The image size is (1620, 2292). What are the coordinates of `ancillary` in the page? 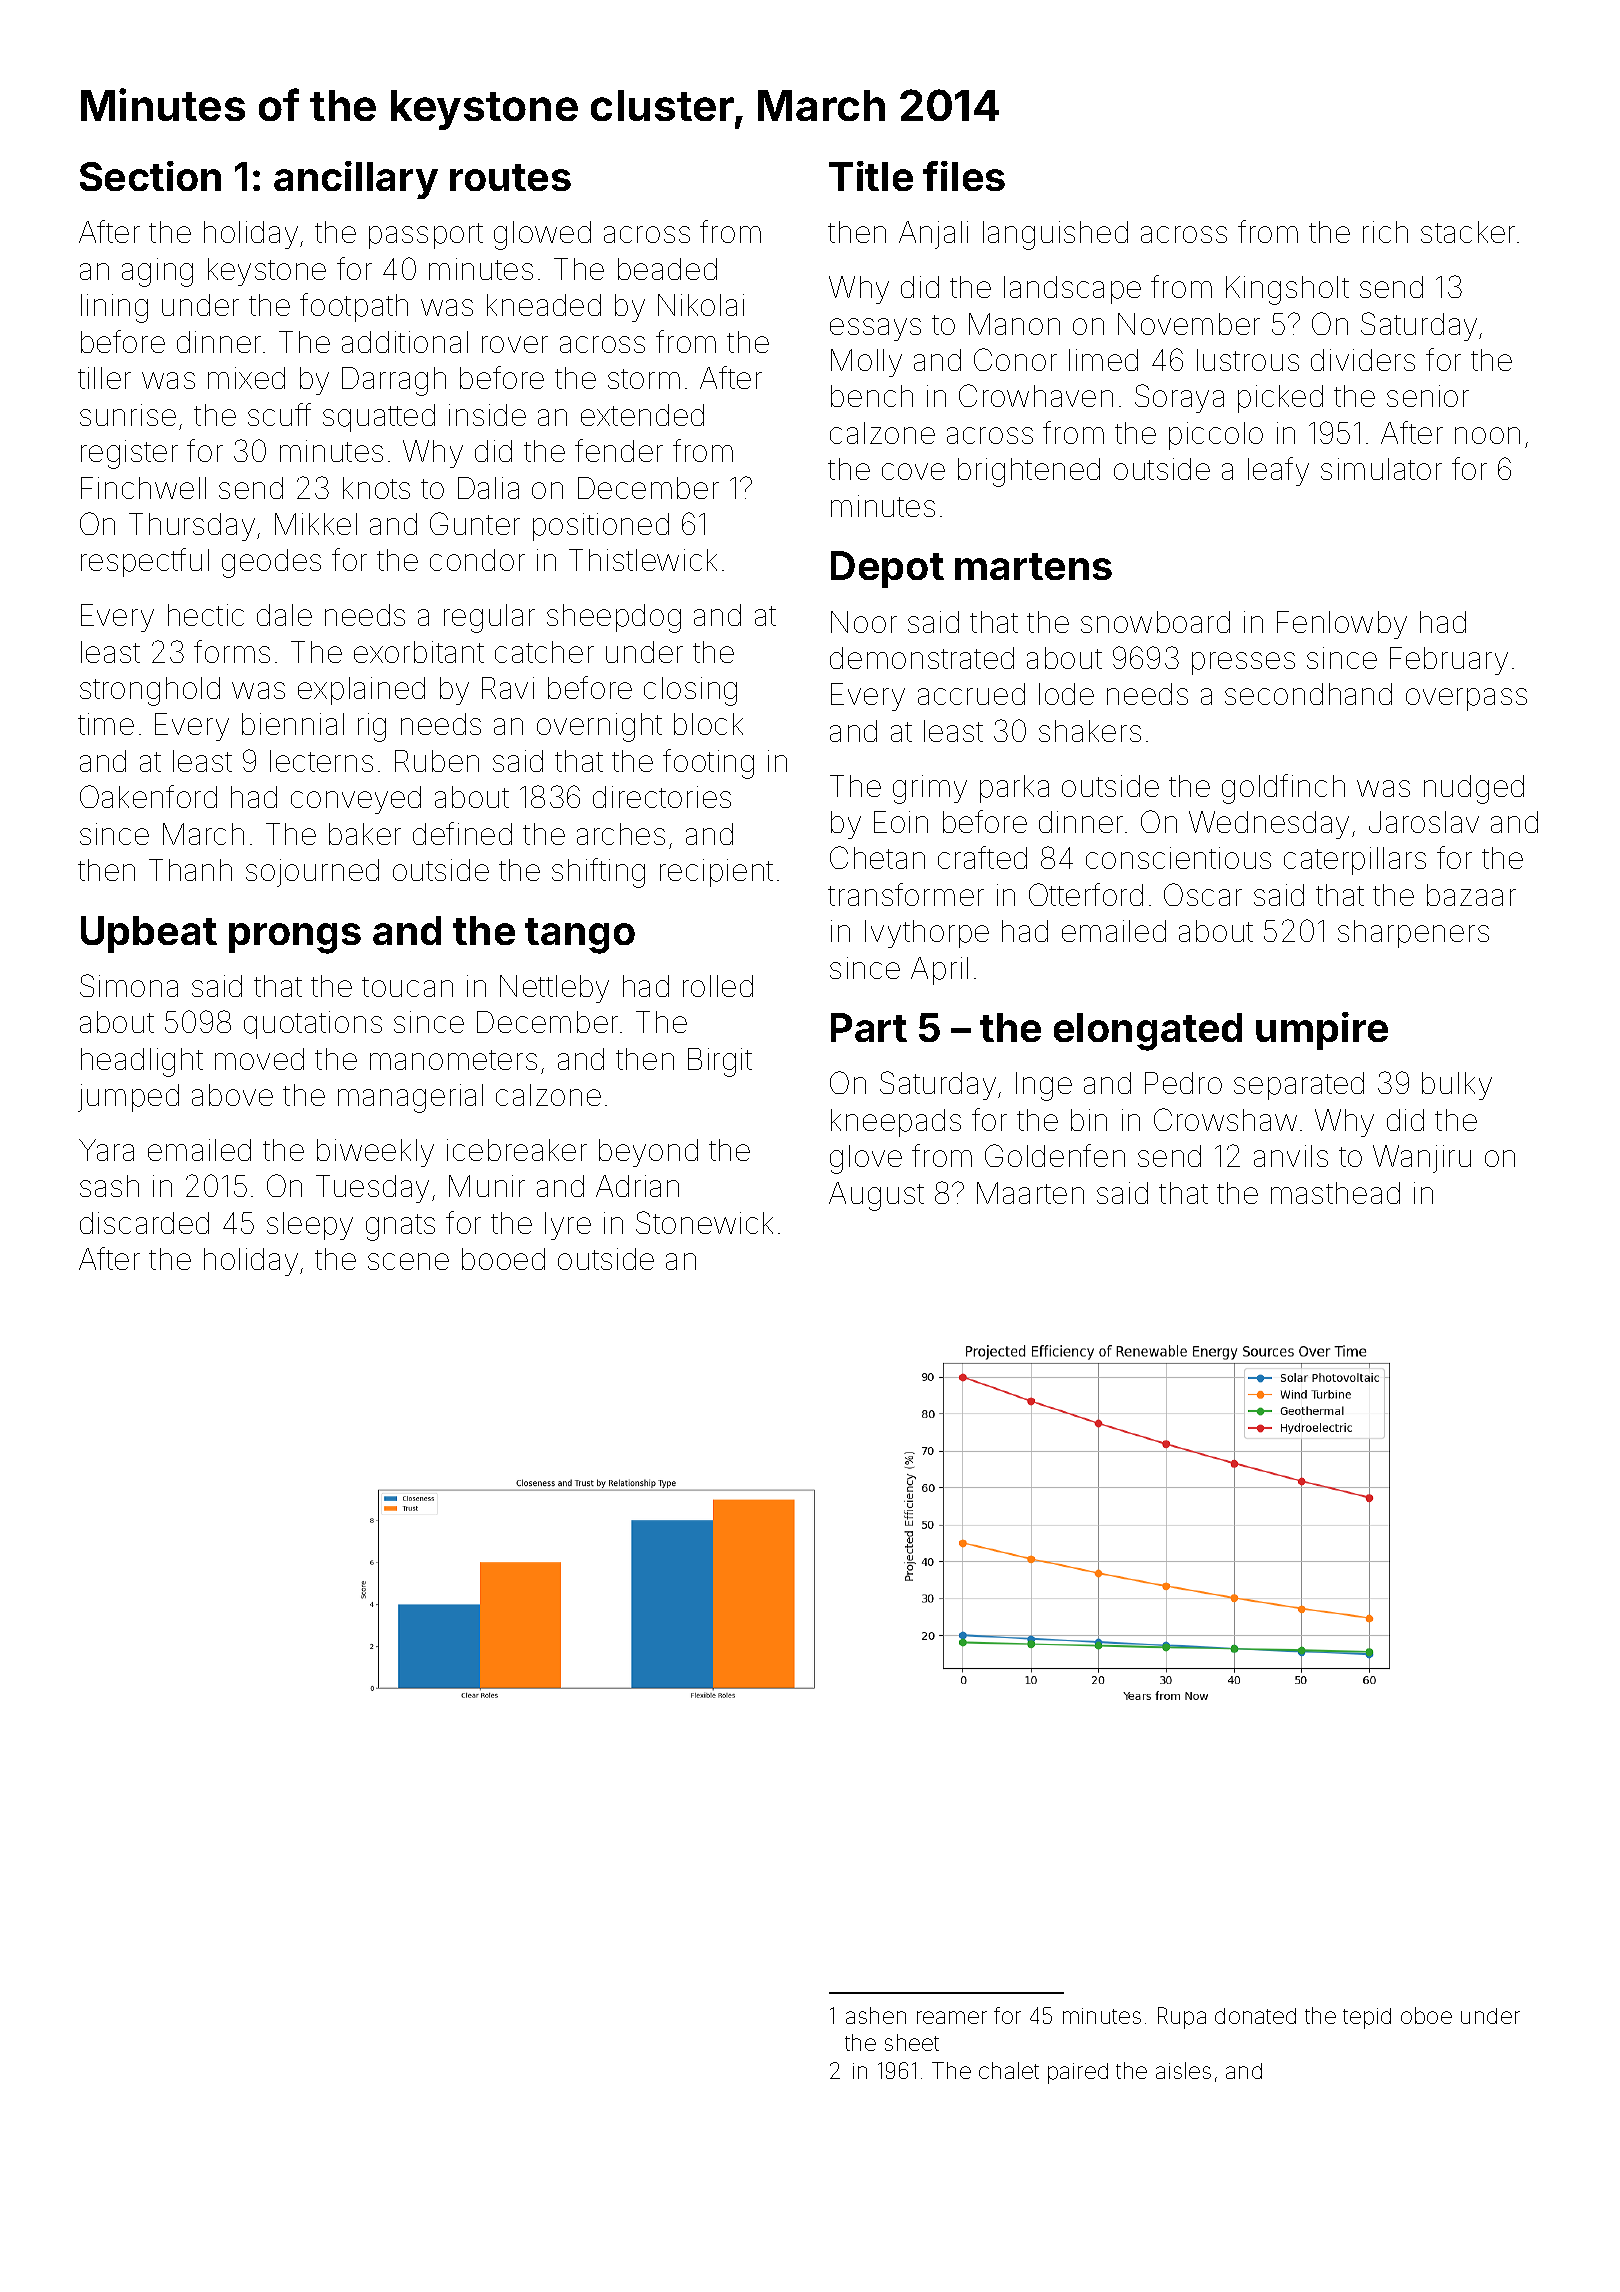 It's located at (356, 180).
